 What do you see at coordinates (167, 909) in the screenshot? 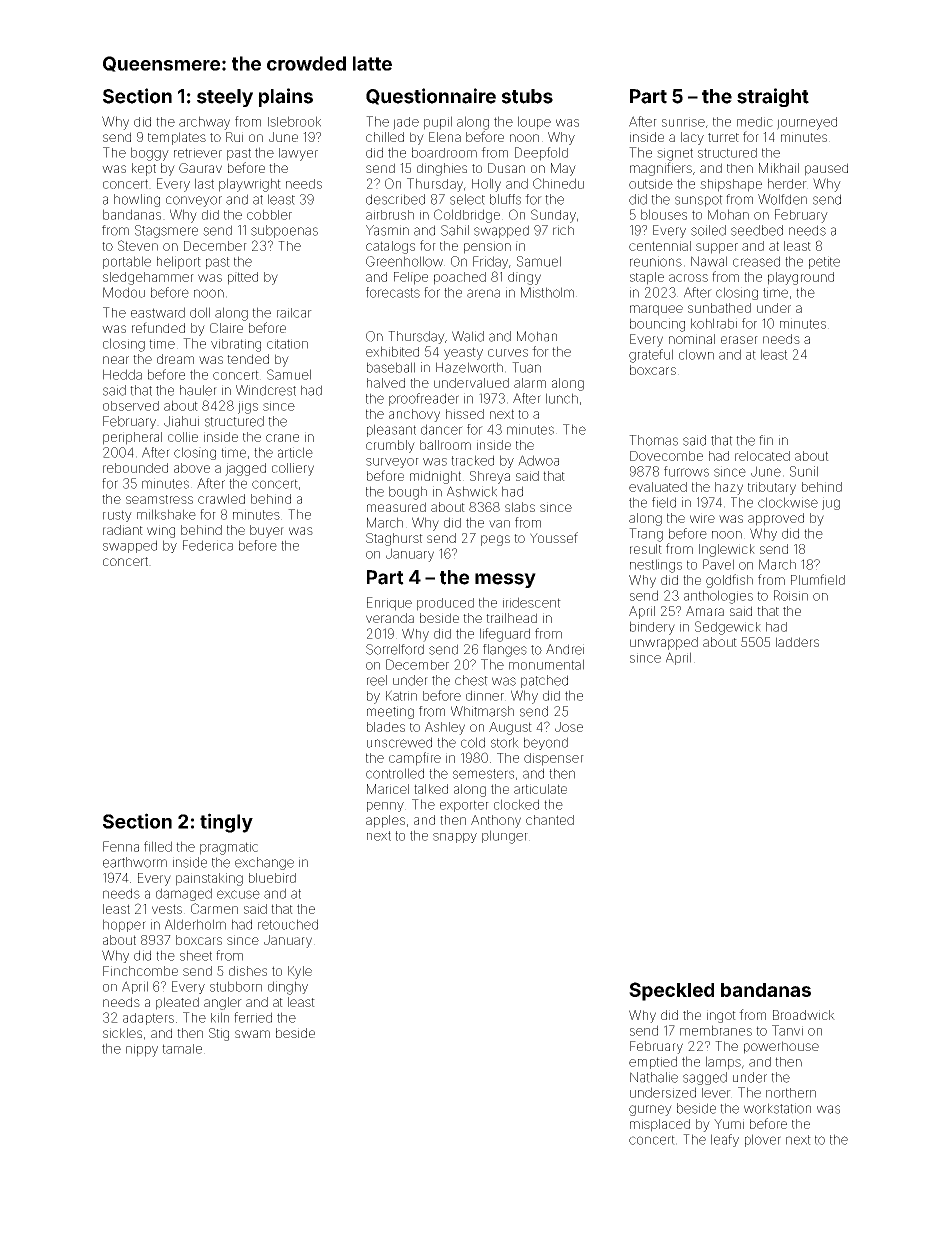
I see `vests` at bounding box center [167, 909].
